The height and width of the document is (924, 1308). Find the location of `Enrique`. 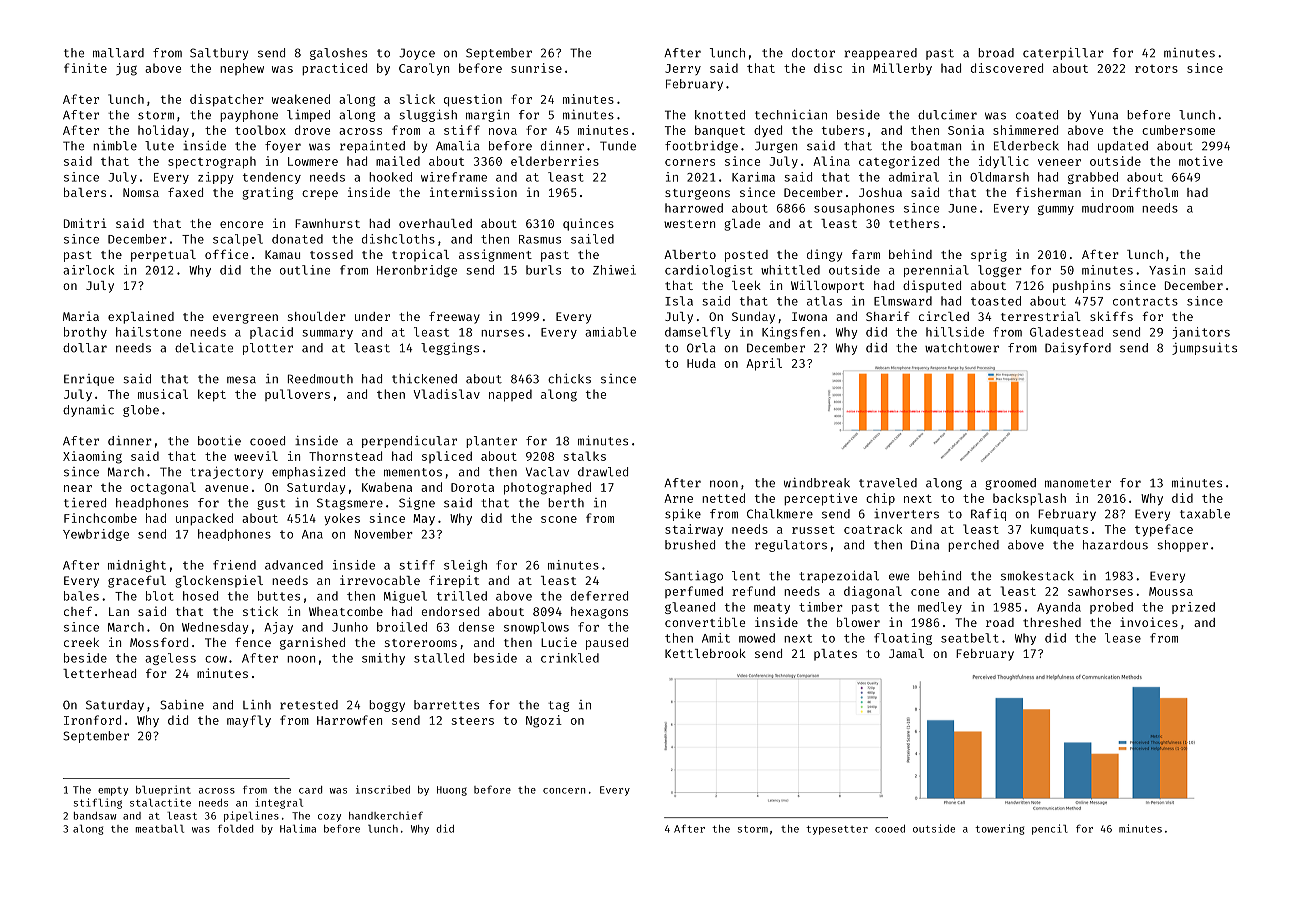

Enrique is located at coordinates (89, 380).
